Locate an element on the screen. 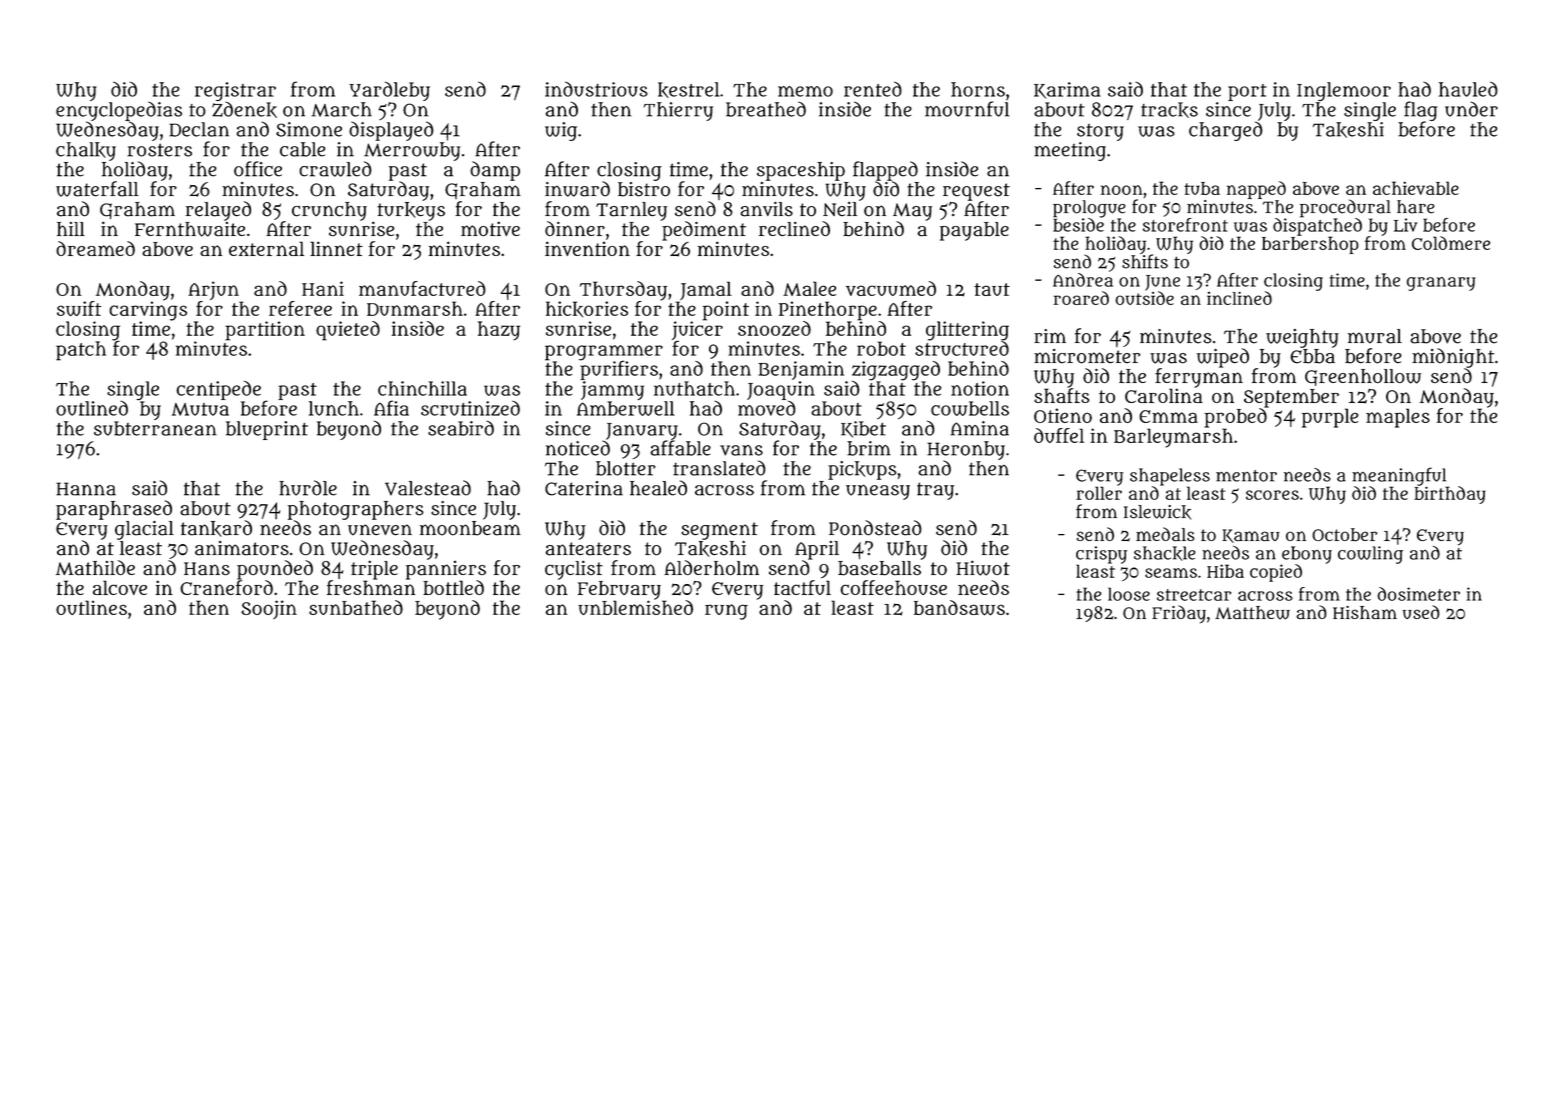  Hanna is located at coordinates (86, 489).
